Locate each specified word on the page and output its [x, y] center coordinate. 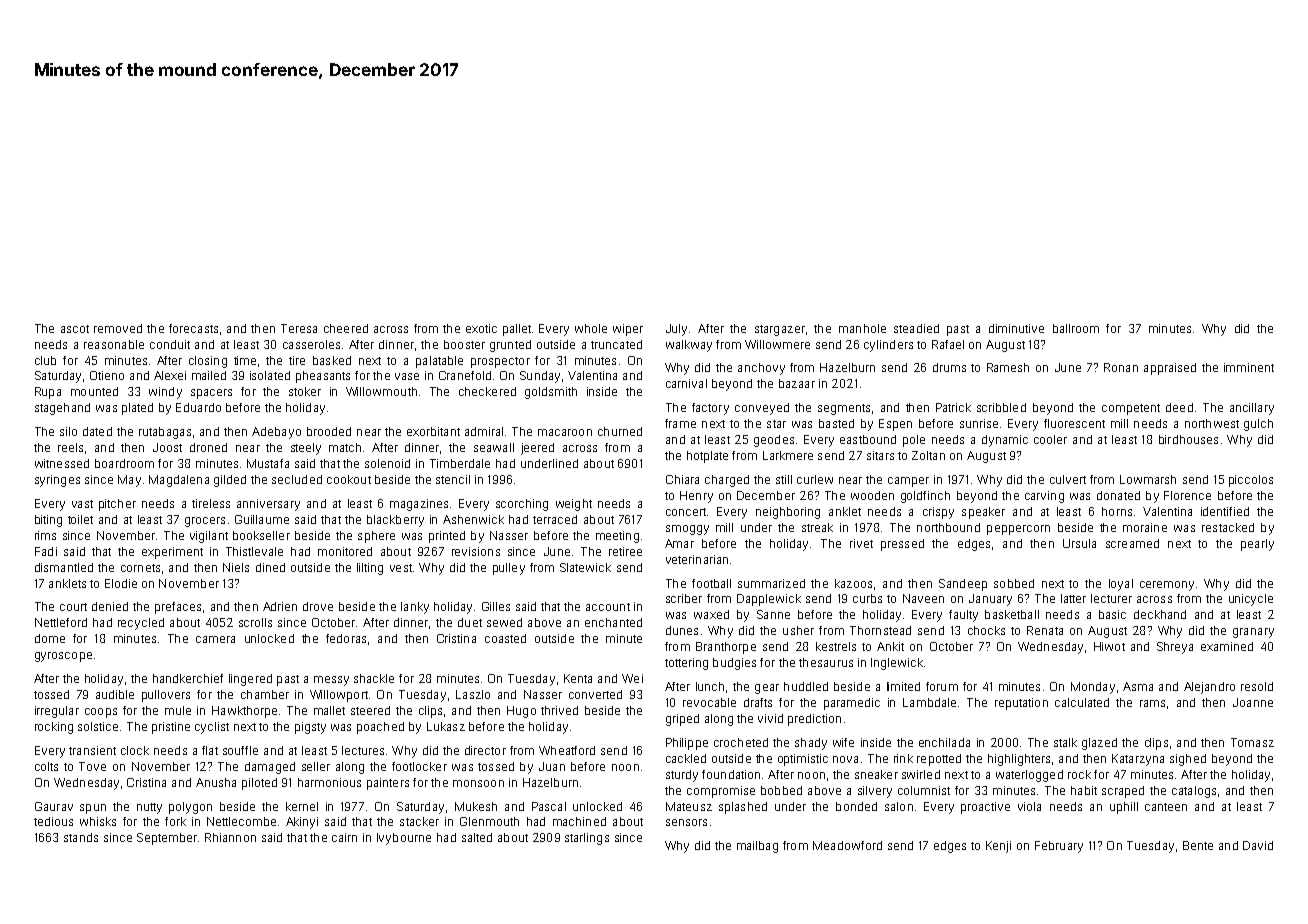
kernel [302, 806]
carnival [686, 383]
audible [115, 694]
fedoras [346, 638]
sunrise [979, 423]
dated [97, 431]
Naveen [923, 598]
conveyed [762, 409]
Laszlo [473, 694]
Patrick [953, 407]
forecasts [193, 328]
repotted [939, 760]
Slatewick [585, 567]
